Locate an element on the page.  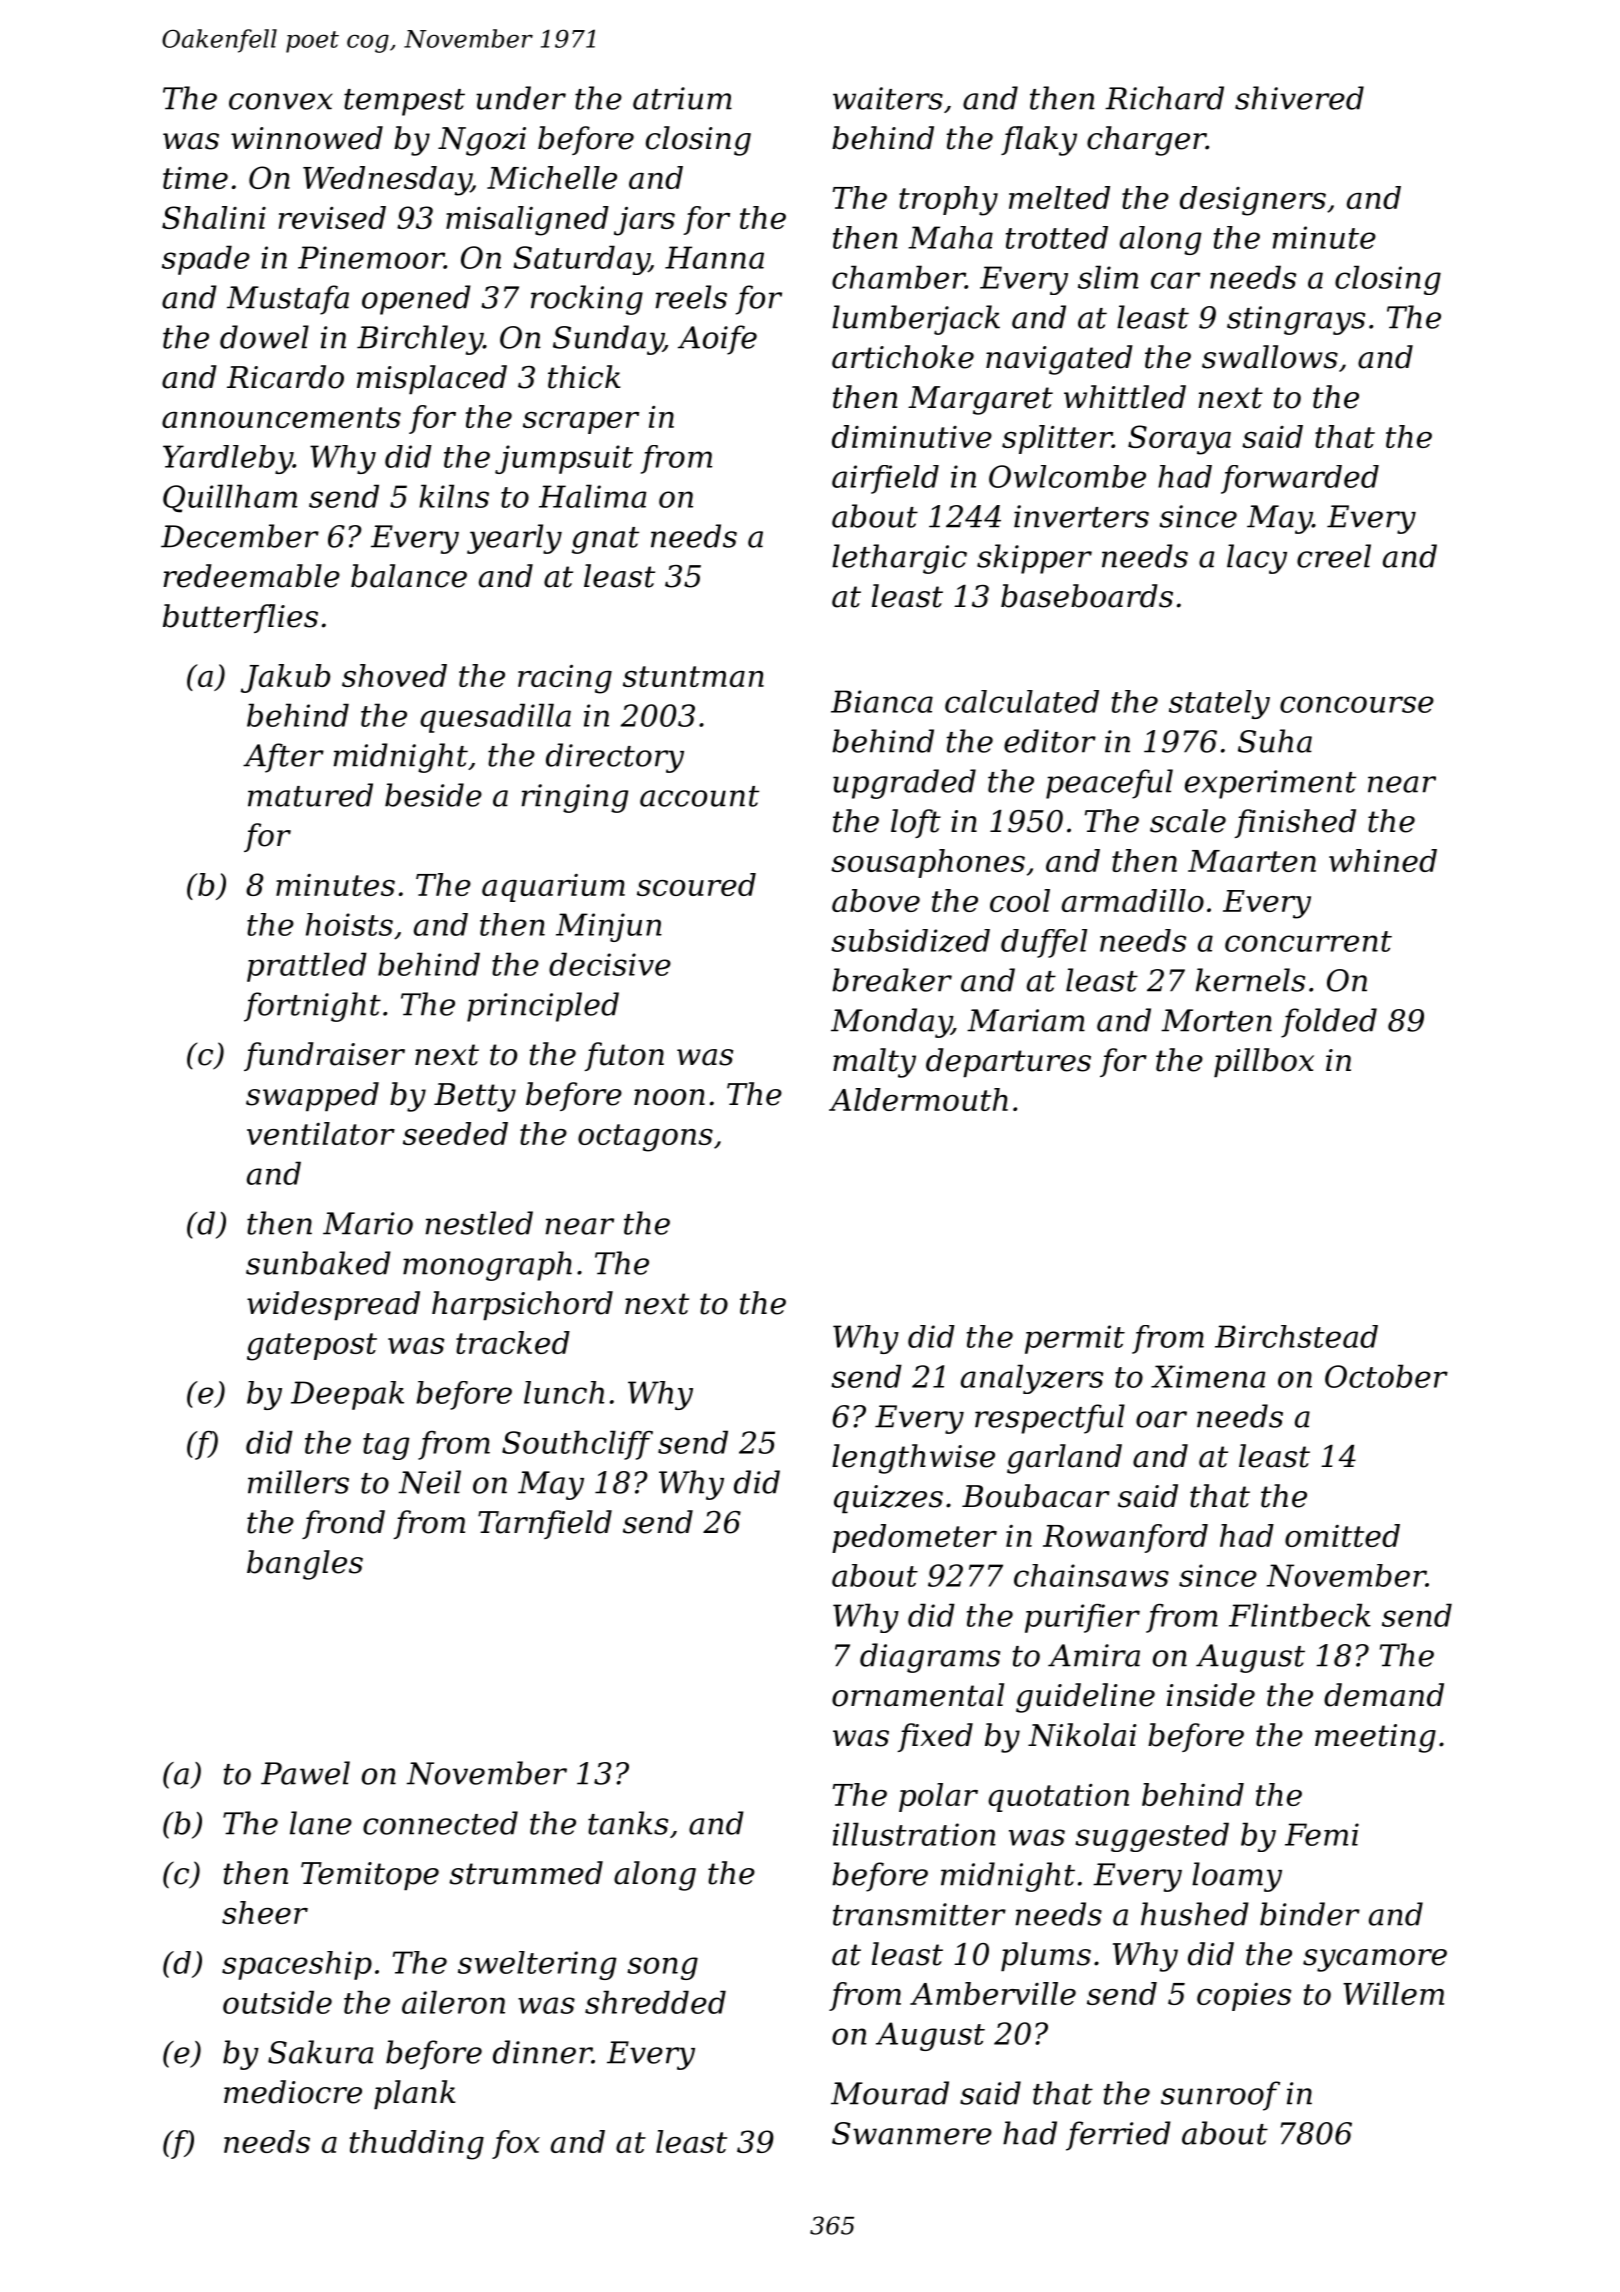
Mustafa is located at coordinates (288, 300).
